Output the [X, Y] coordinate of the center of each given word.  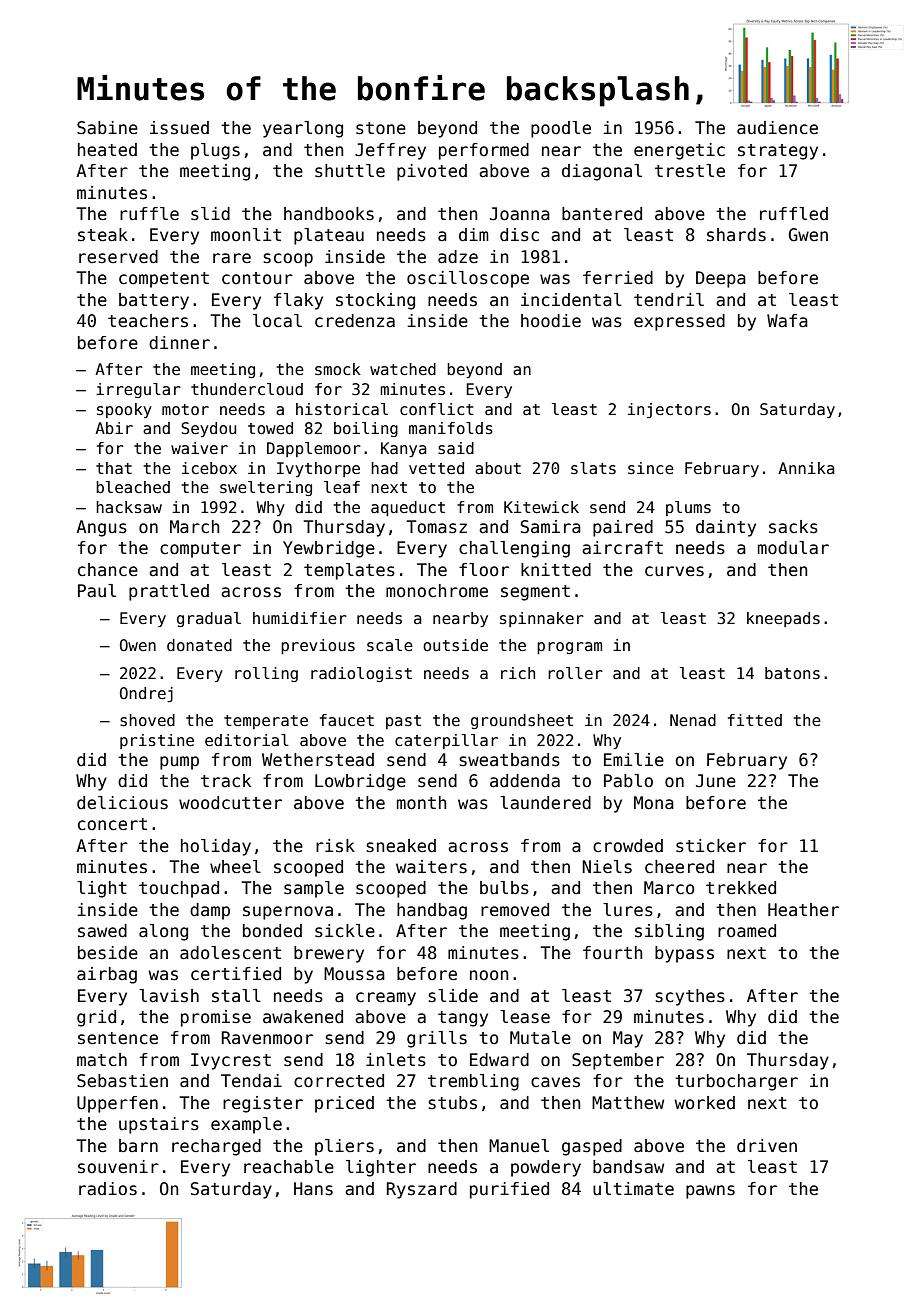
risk [335, 846]
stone [381, 128]
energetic [679, 151]
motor [185, 409]
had [384, 468]
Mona [654, 803]
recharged [216, 1147]
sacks [793, 527]
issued [179, 128]
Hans [313, 1189]
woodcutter [230, 803]
